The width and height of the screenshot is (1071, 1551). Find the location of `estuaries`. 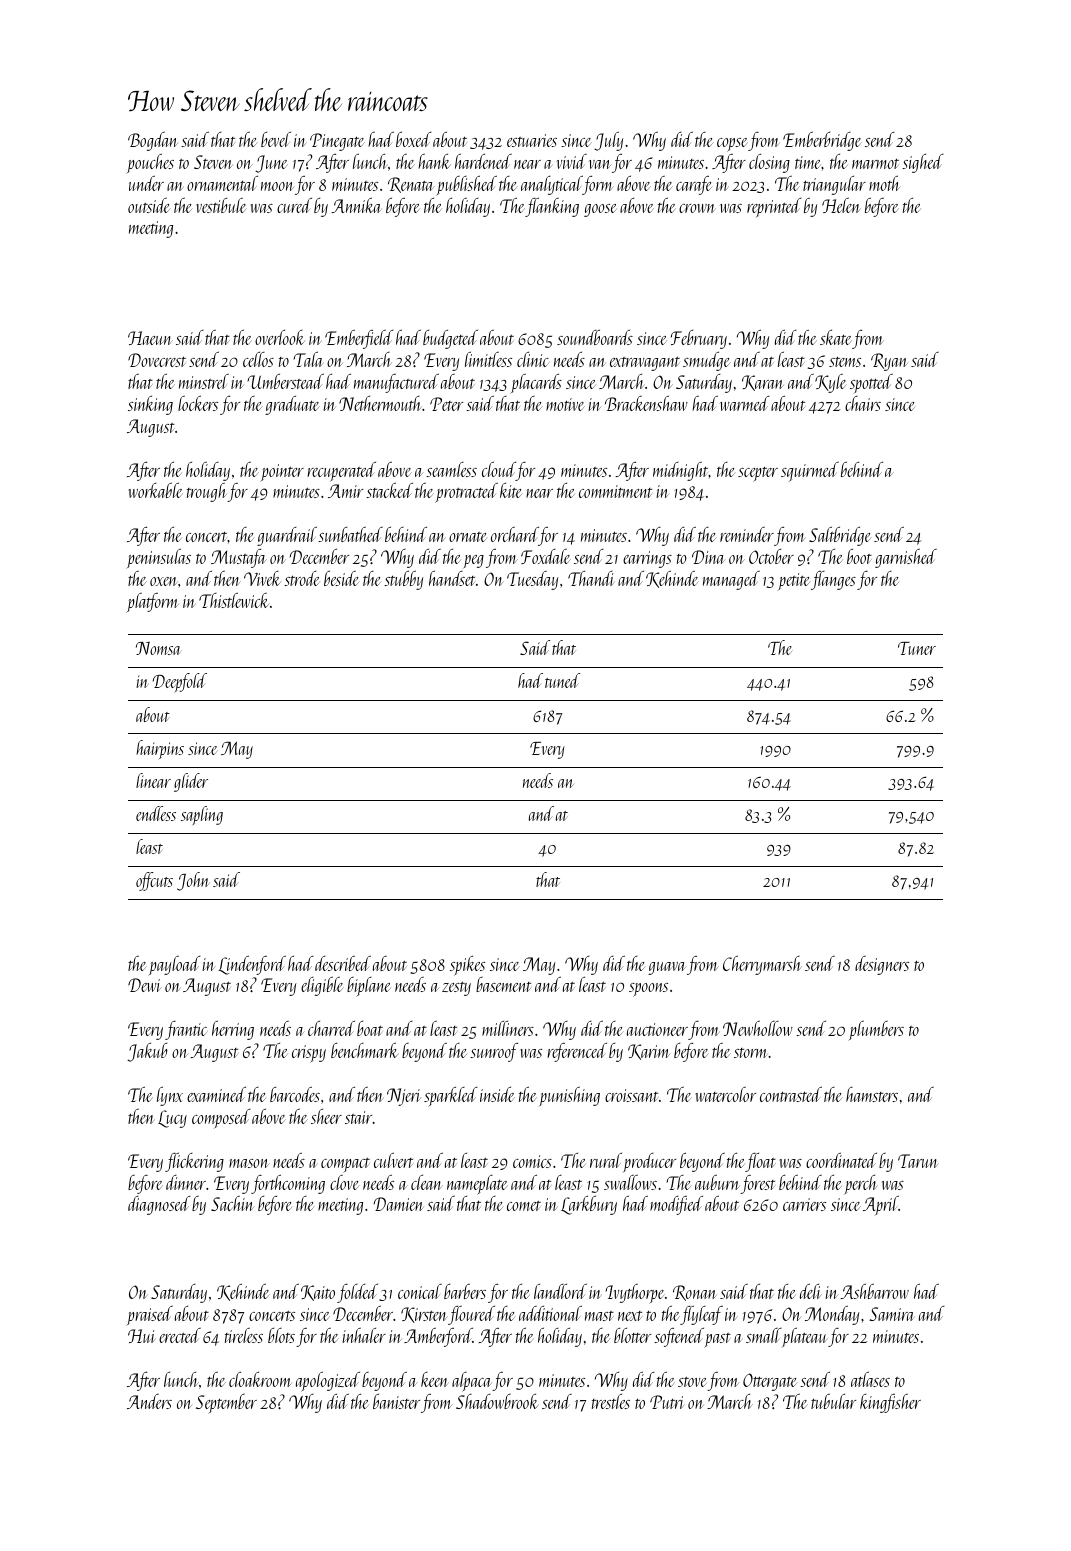

estuaries is located at coordinates (532, 140).
